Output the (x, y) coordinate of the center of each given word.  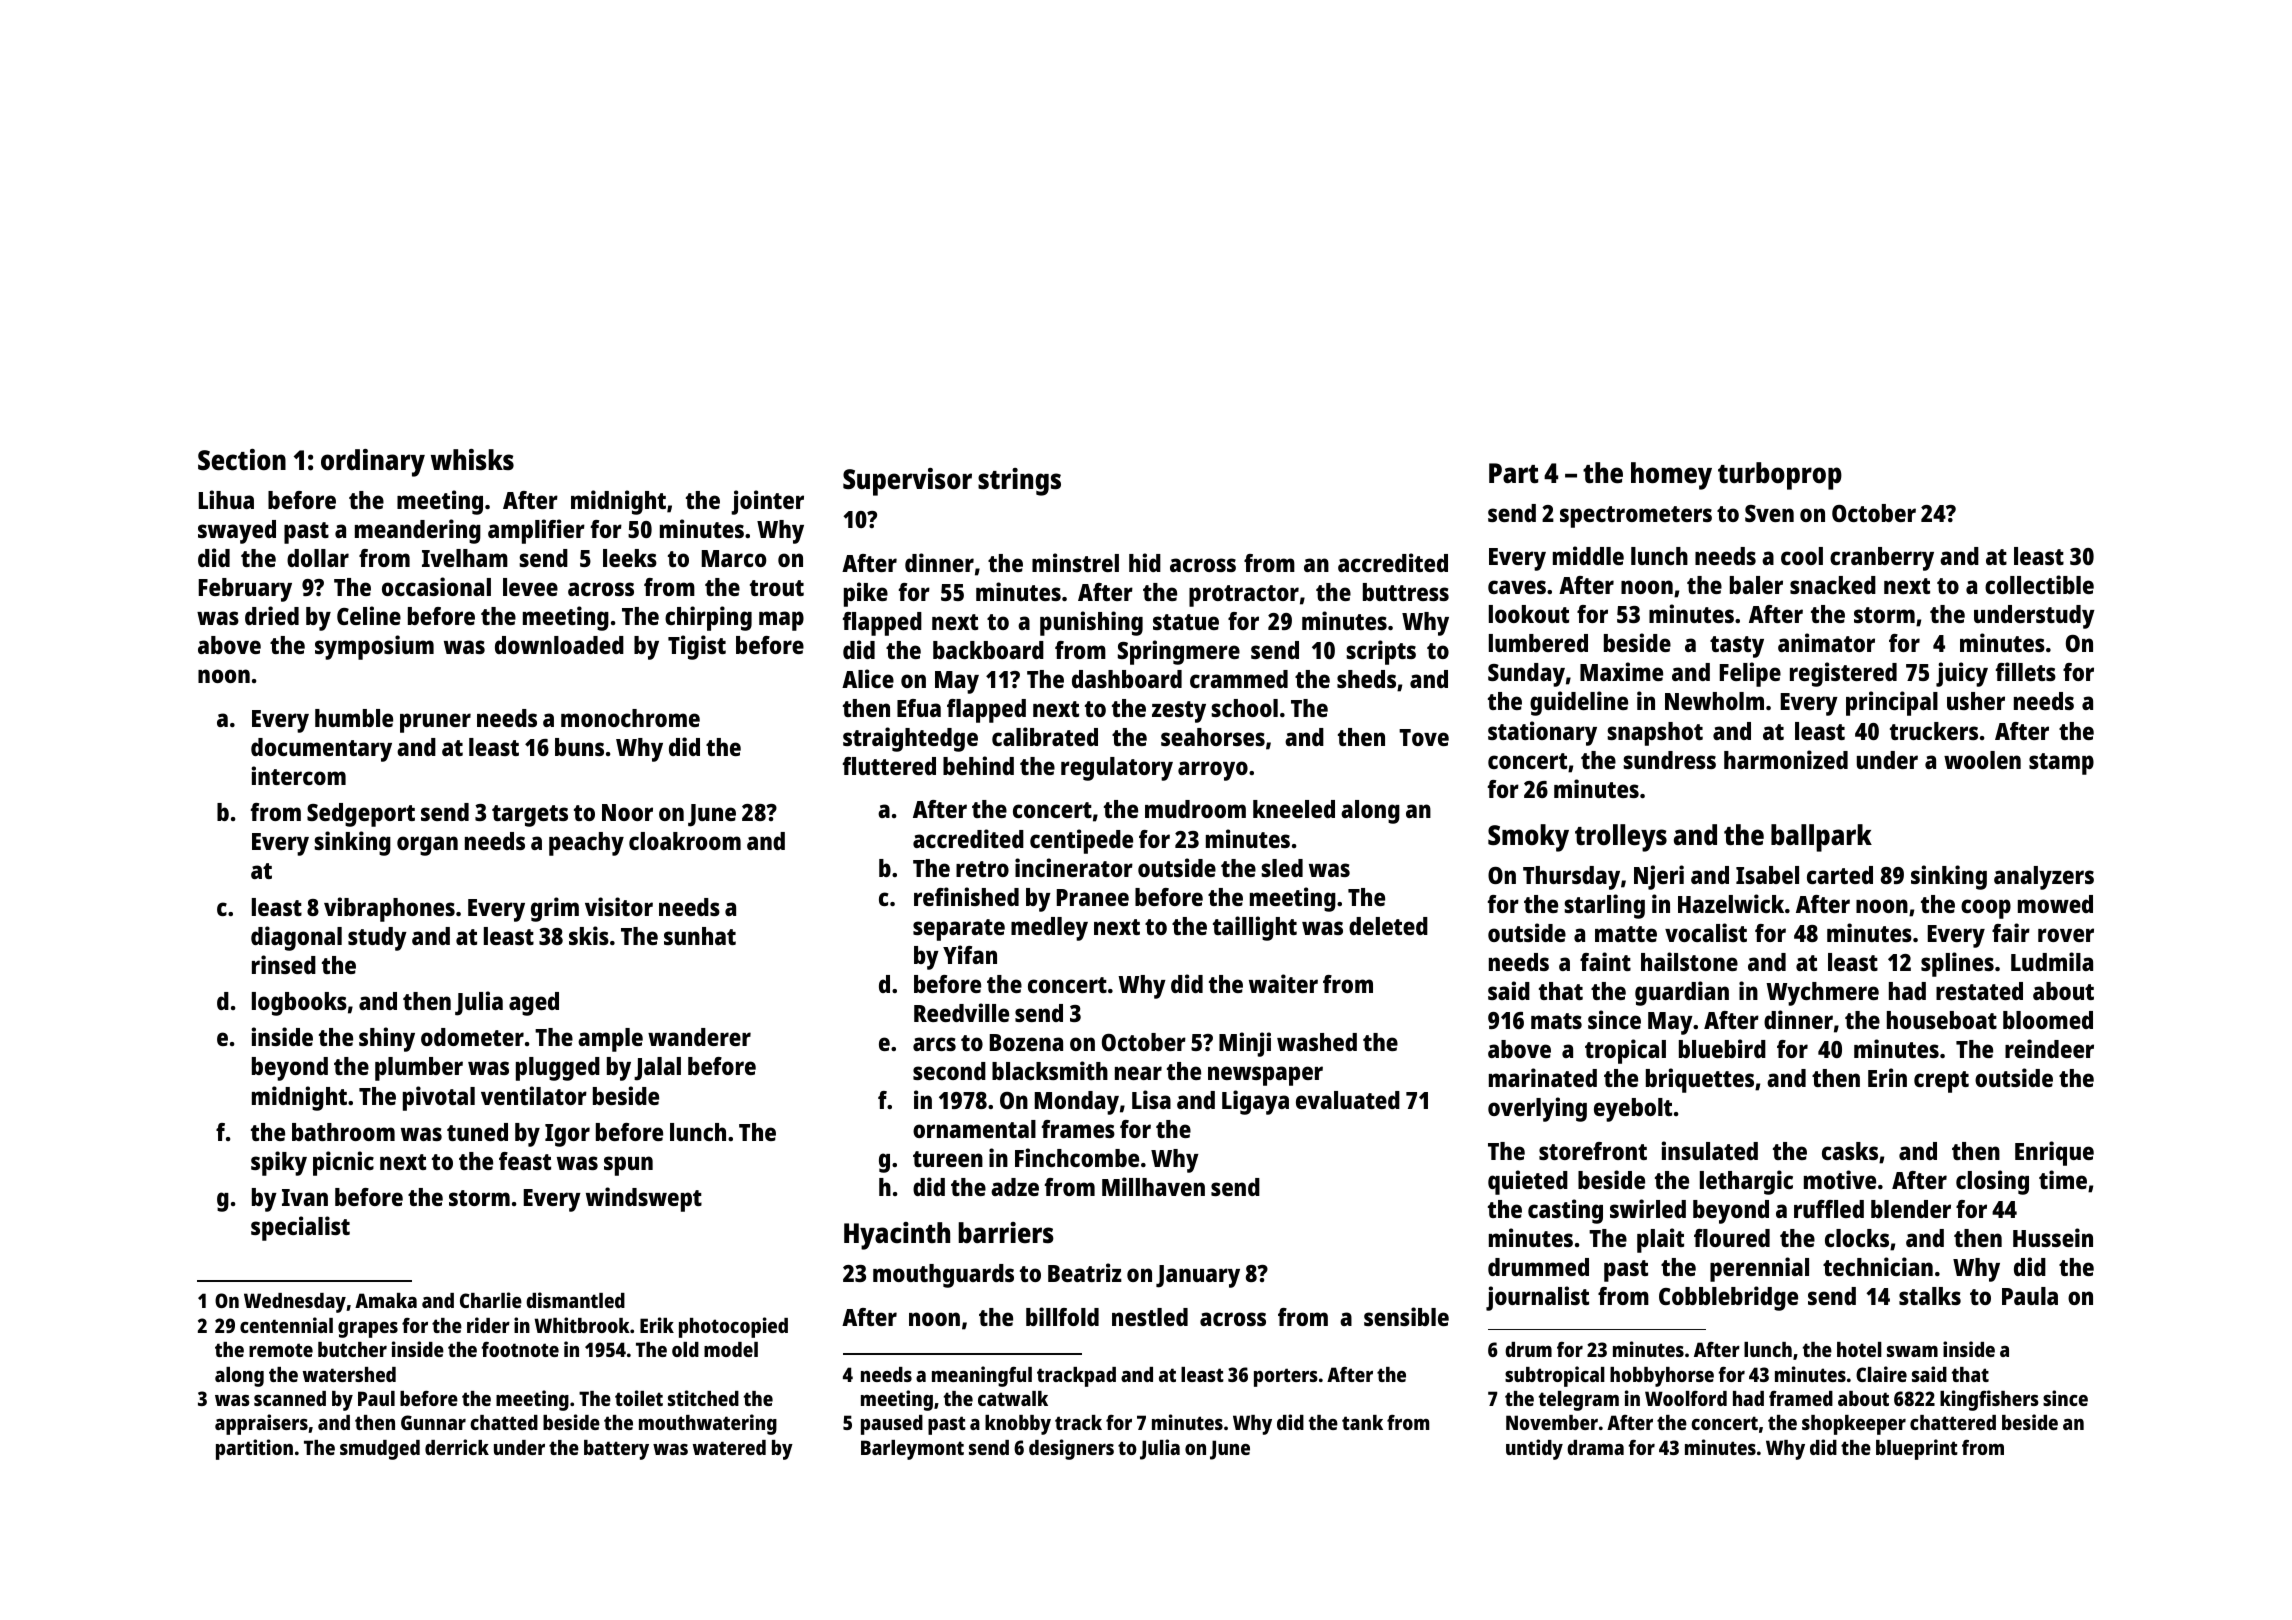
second (949, 1071)
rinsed (284, 964)
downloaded (559, 645)
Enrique (2054, 1153)
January (1198, 1276)
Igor (567, 1135)
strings (1019, 482)
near (1138, 1073)
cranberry (1882, 559)
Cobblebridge (1728, 1298)
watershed (349, 1374)
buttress (1406, 592)
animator (1826, 642)
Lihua (226, 499)
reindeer (2049, 1048)
